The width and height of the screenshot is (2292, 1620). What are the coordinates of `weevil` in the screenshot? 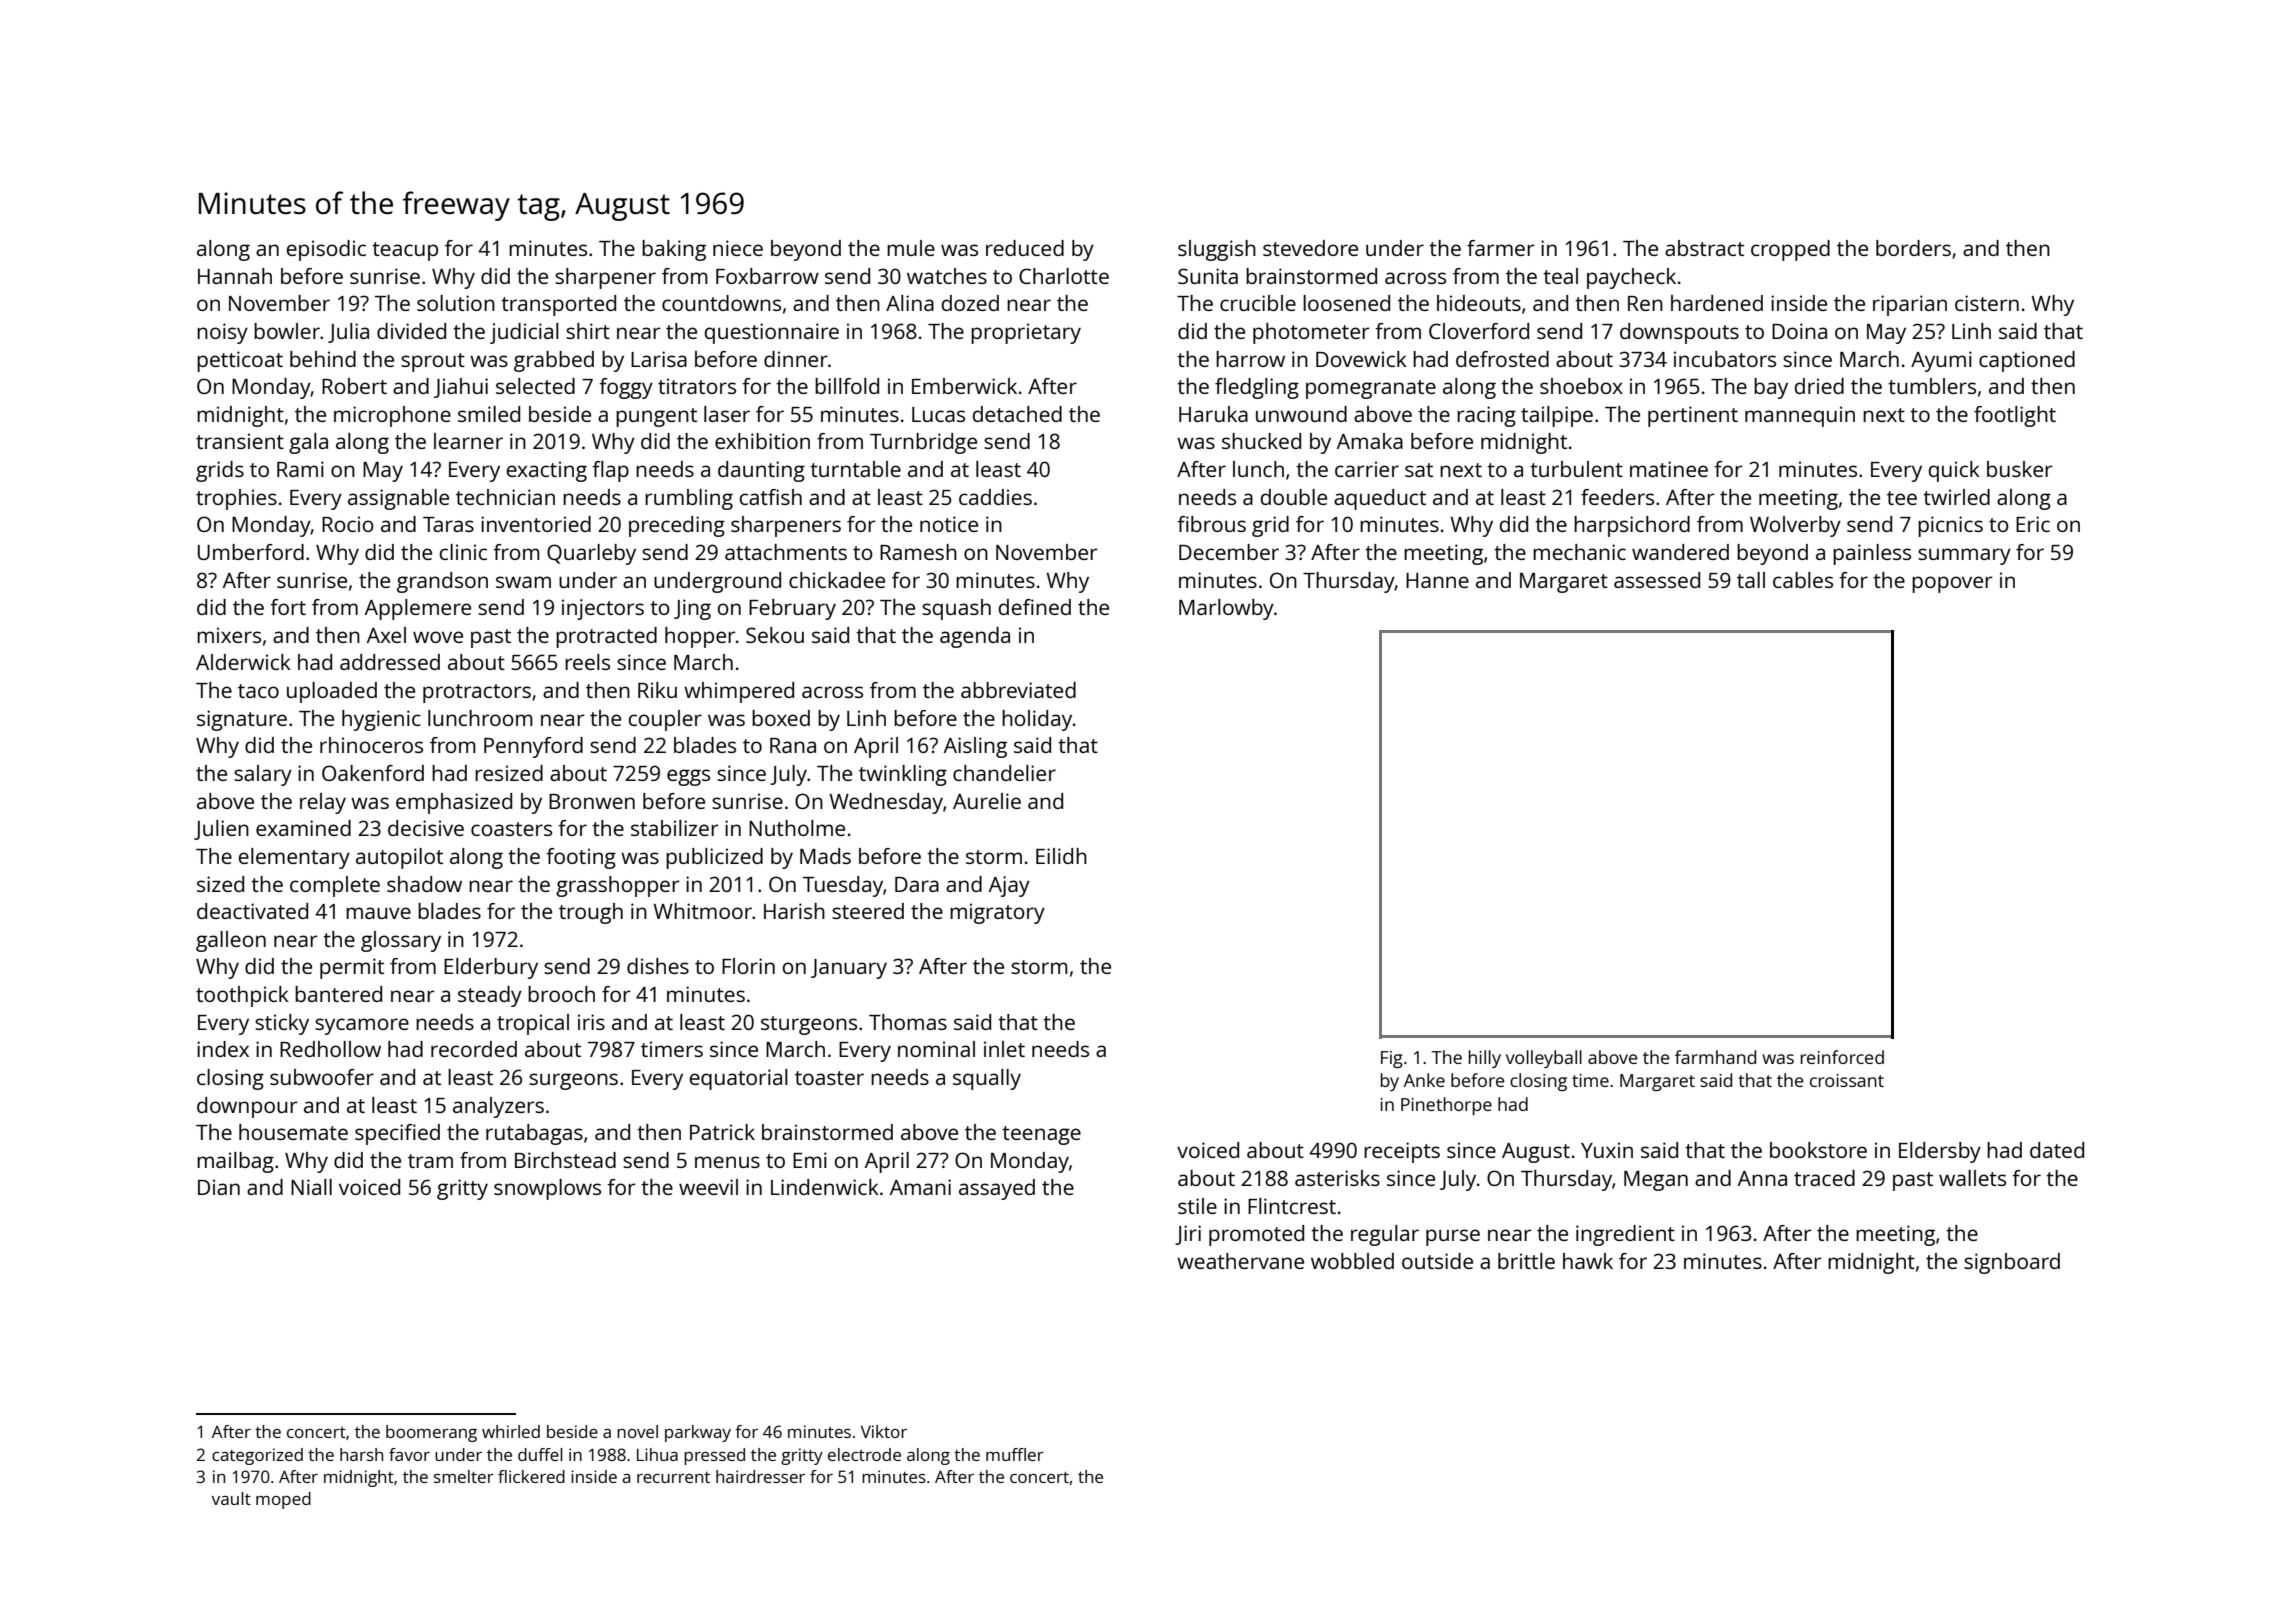 It's located at (708, 1187).
